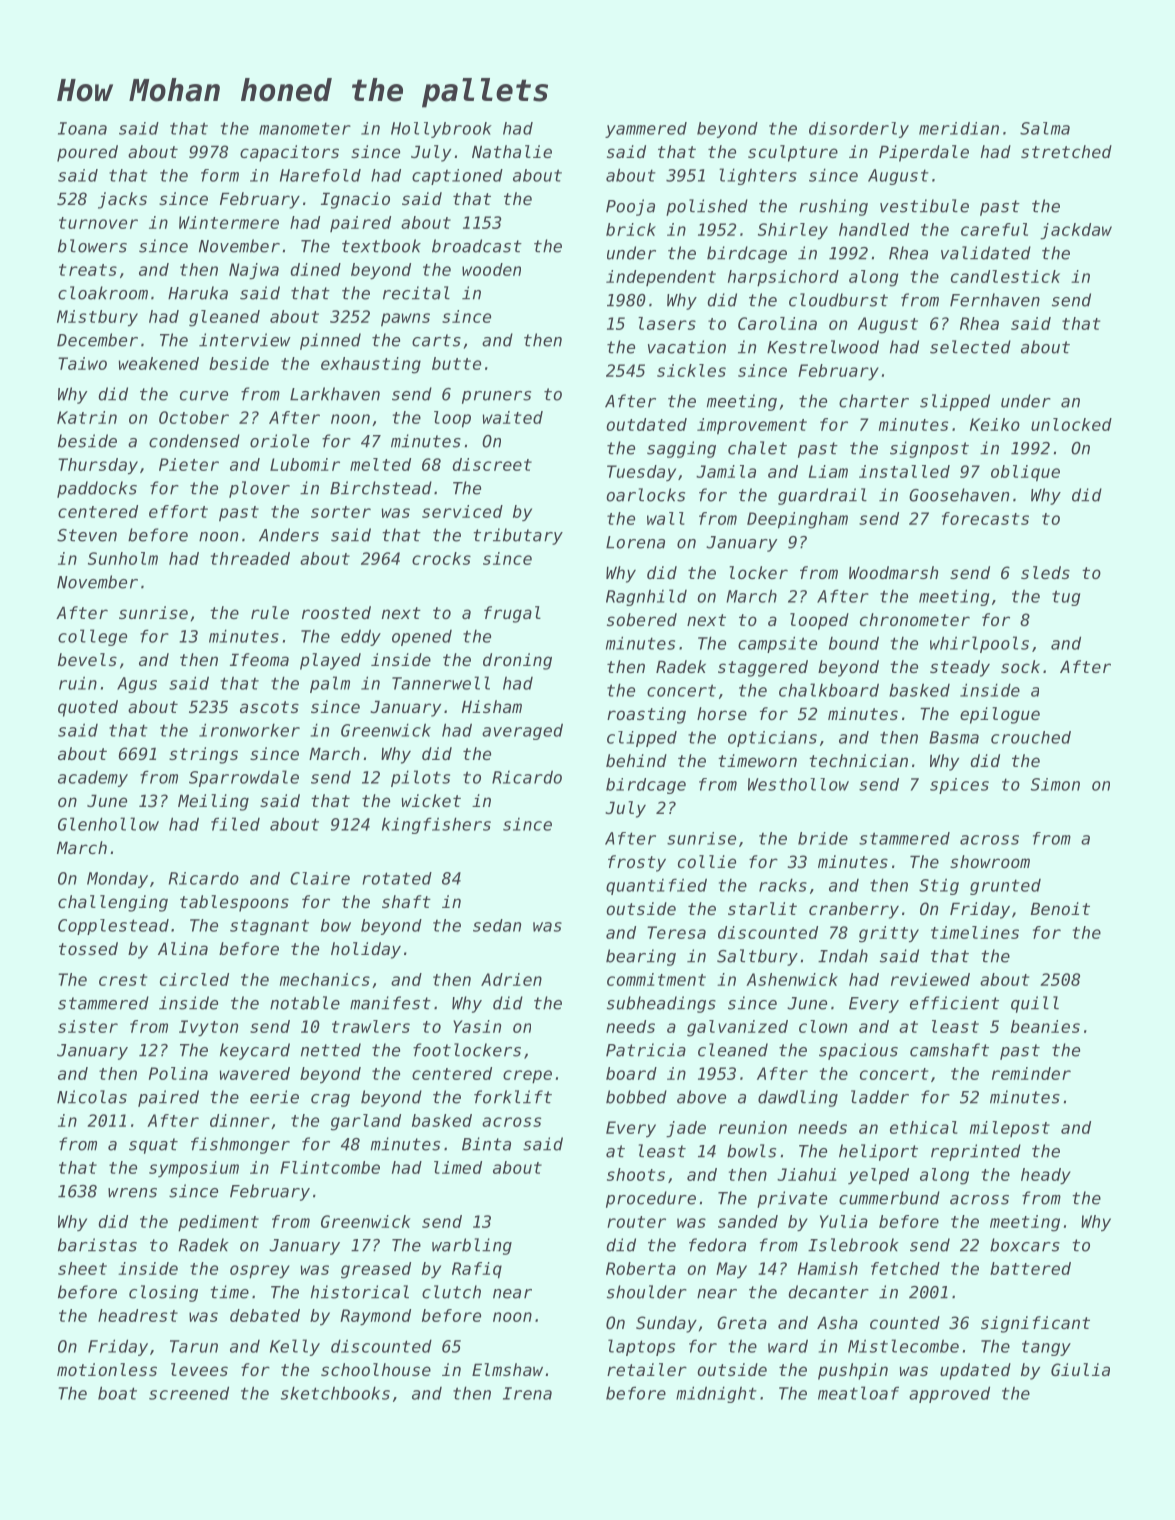  I want to click on Ragnhild, so click(646, 597).
